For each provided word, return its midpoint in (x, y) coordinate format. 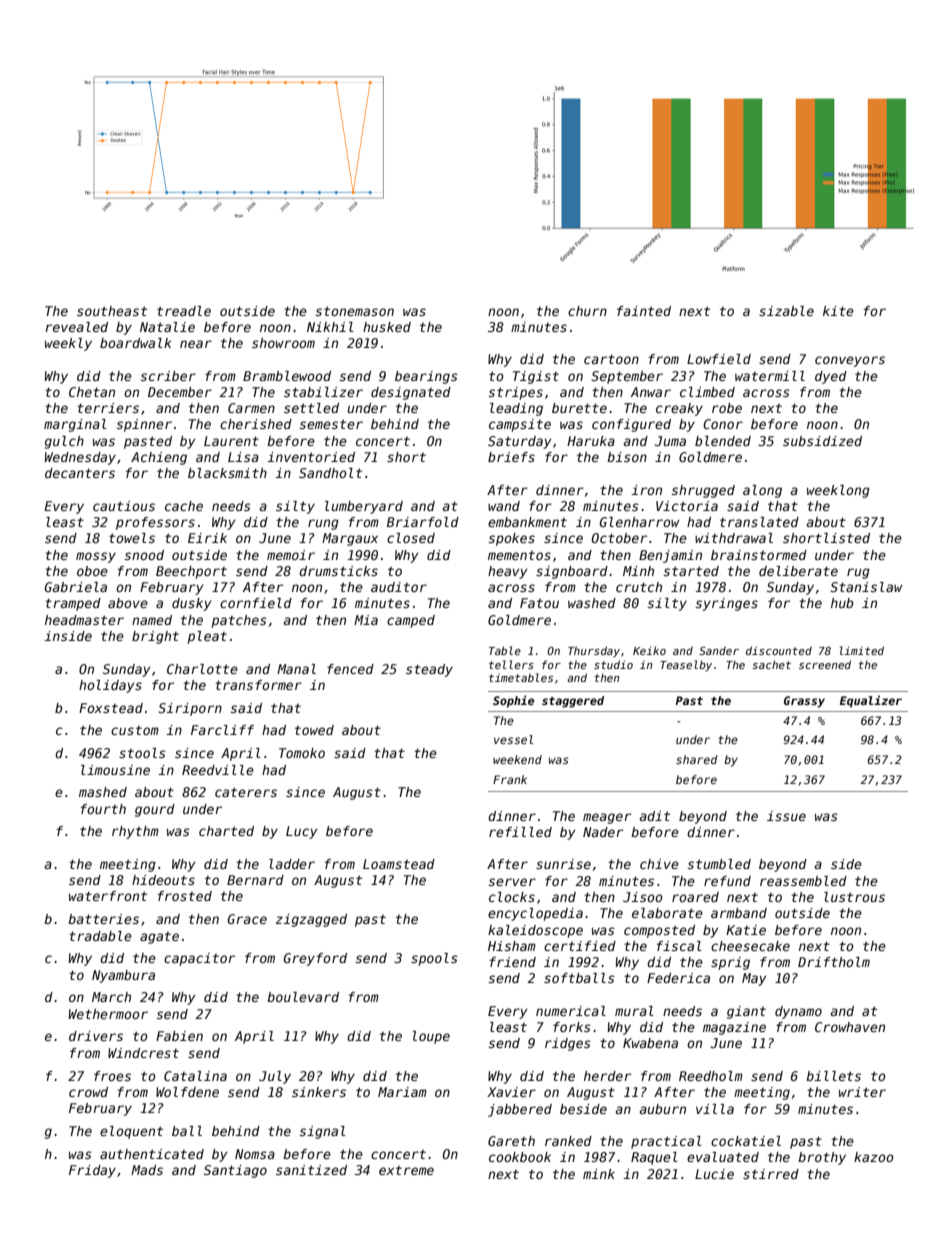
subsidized (822, 441)
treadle (184, 311)
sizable (786, 311)
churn (587, 311)
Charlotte (202, 669)
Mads (147, 1170)
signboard (572, 572)
